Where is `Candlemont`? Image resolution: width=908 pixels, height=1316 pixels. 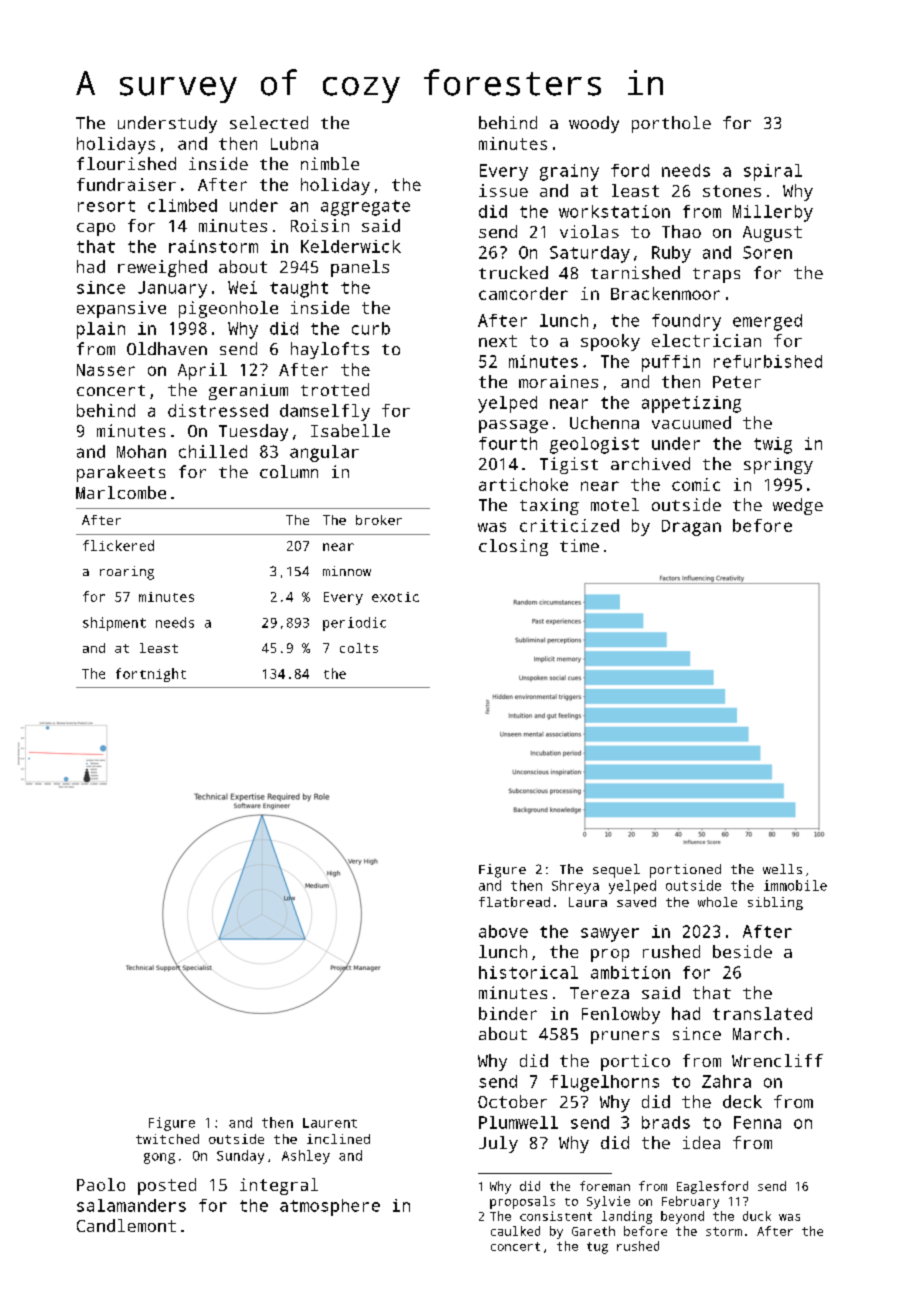 Candlemont is located at coordinates (126, 1225).
